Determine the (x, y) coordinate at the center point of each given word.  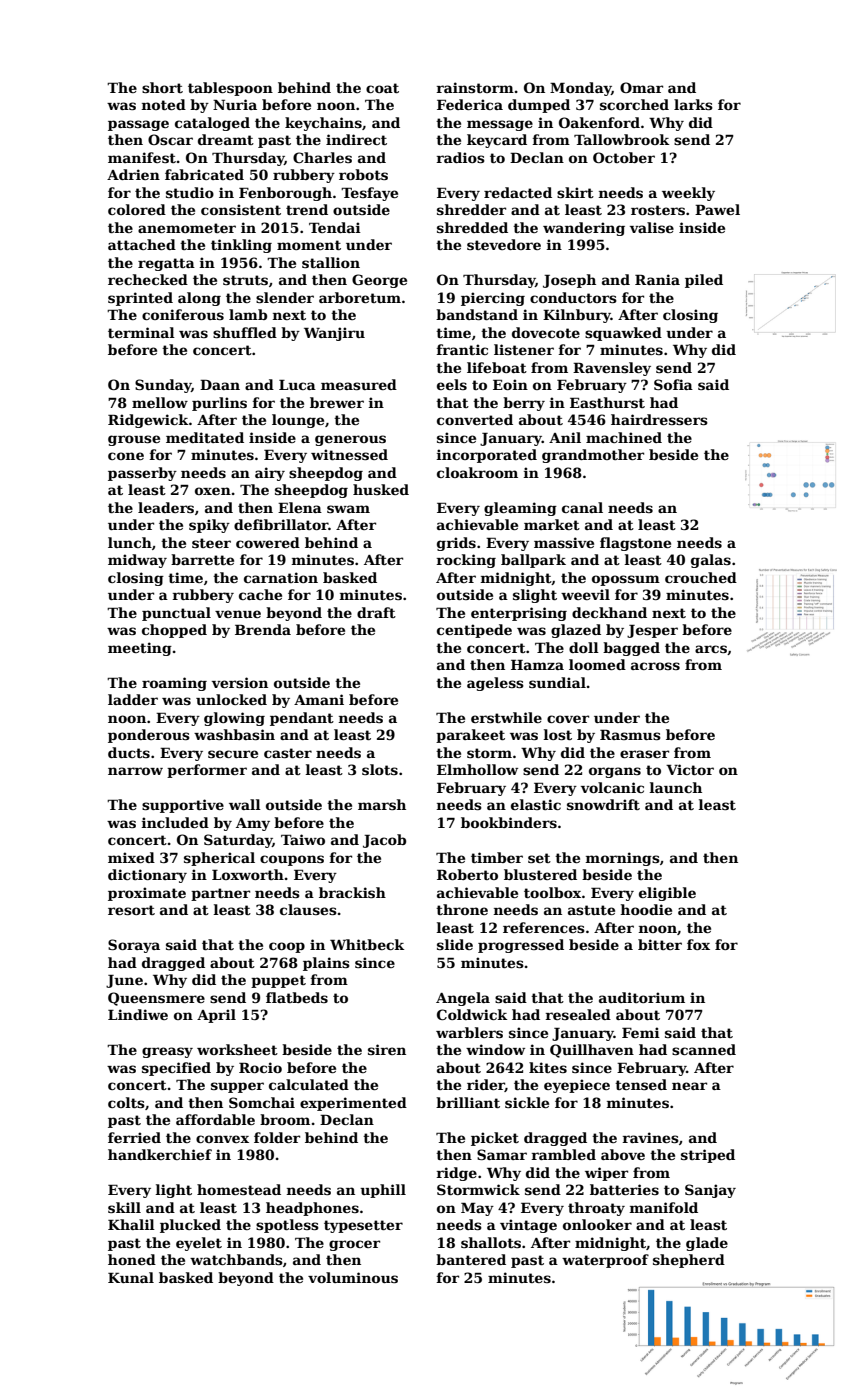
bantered (471, 1259)
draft (376, 612)
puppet (278, 981)
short (162, 87)
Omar (641, 87)
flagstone (635, 544)
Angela (463, 999)
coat (382, 88)
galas (711, 561)
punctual (176, 614)
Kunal (131, 1277)
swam (348, 509)
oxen (213, 491)
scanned (704, 1049)
